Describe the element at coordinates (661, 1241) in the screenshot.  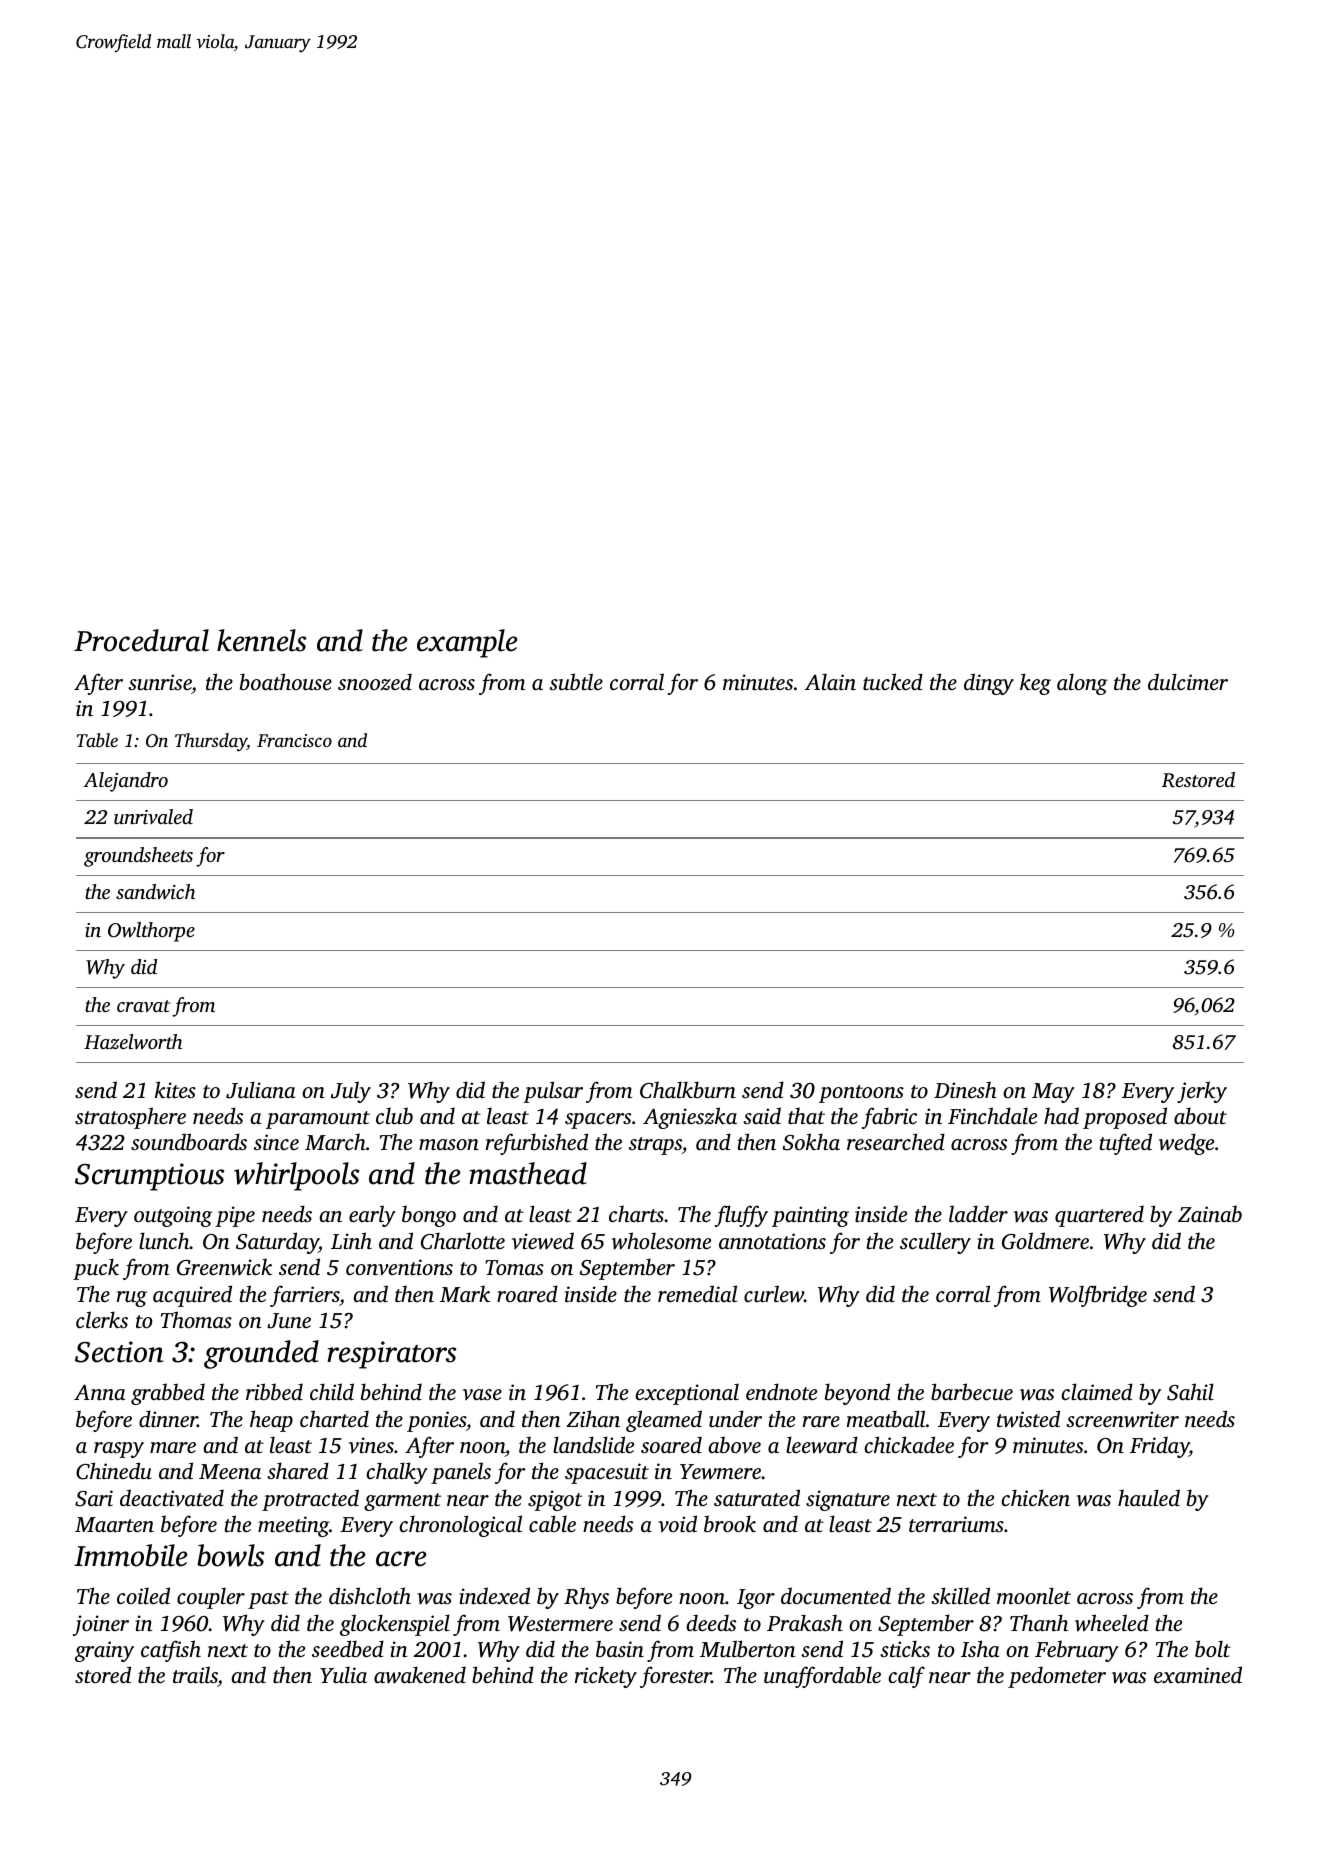
I see `wholesome` at that location.
